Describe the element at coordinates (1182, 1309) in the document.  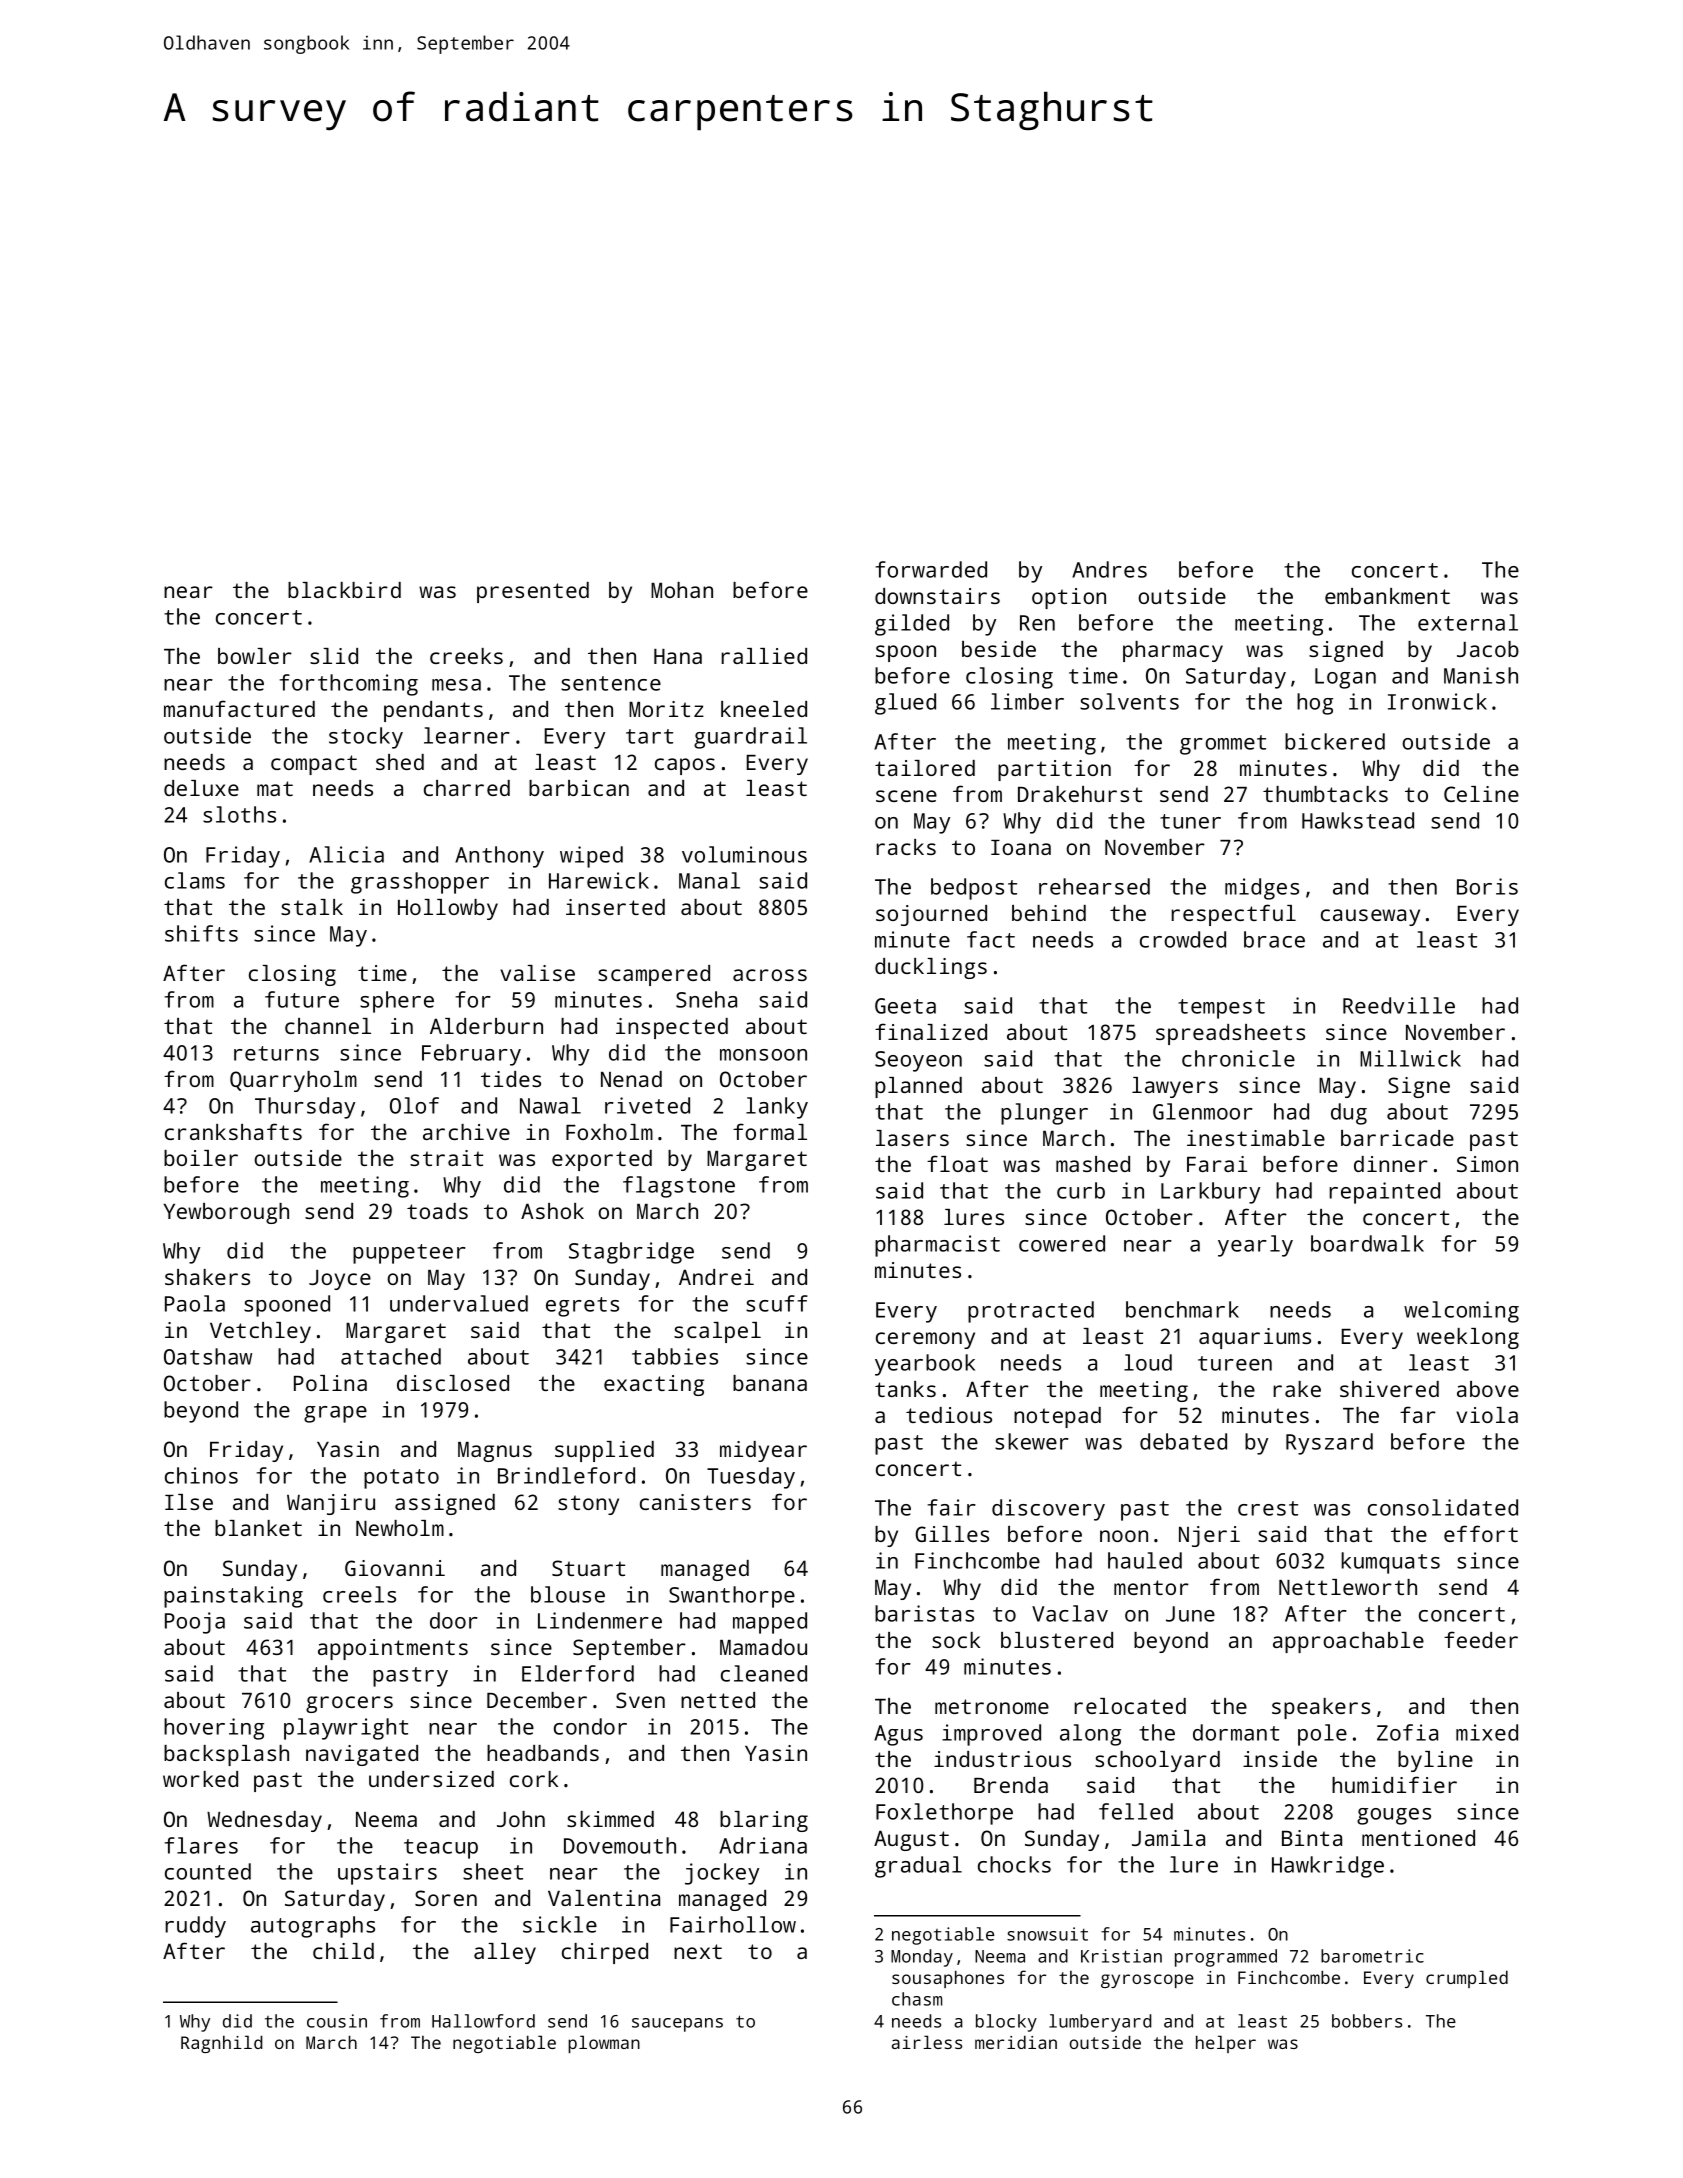
I see `benchmark` at that location.
